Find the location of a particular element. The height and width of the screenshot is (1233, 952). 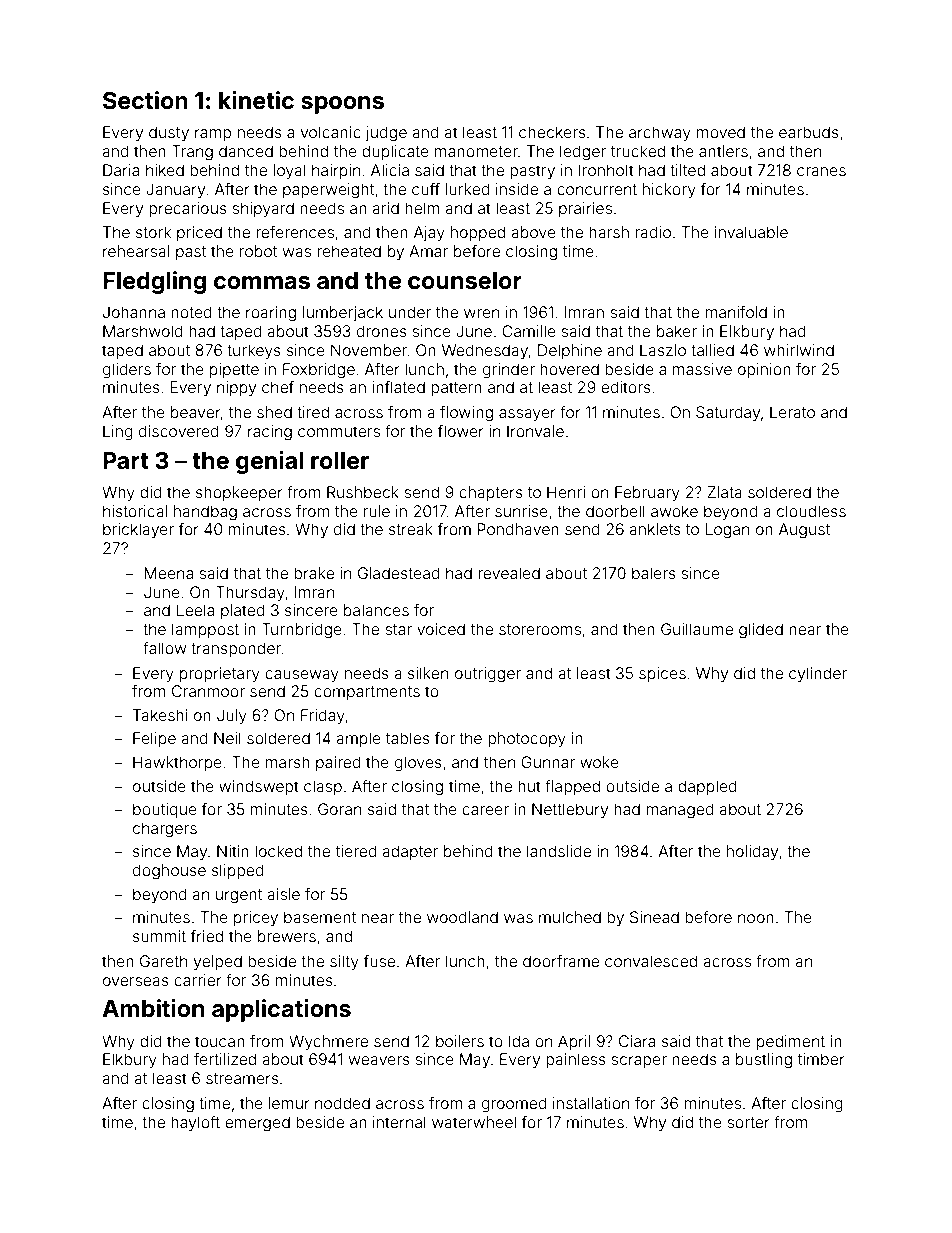

windswept is located at coordinates (259, 787).
